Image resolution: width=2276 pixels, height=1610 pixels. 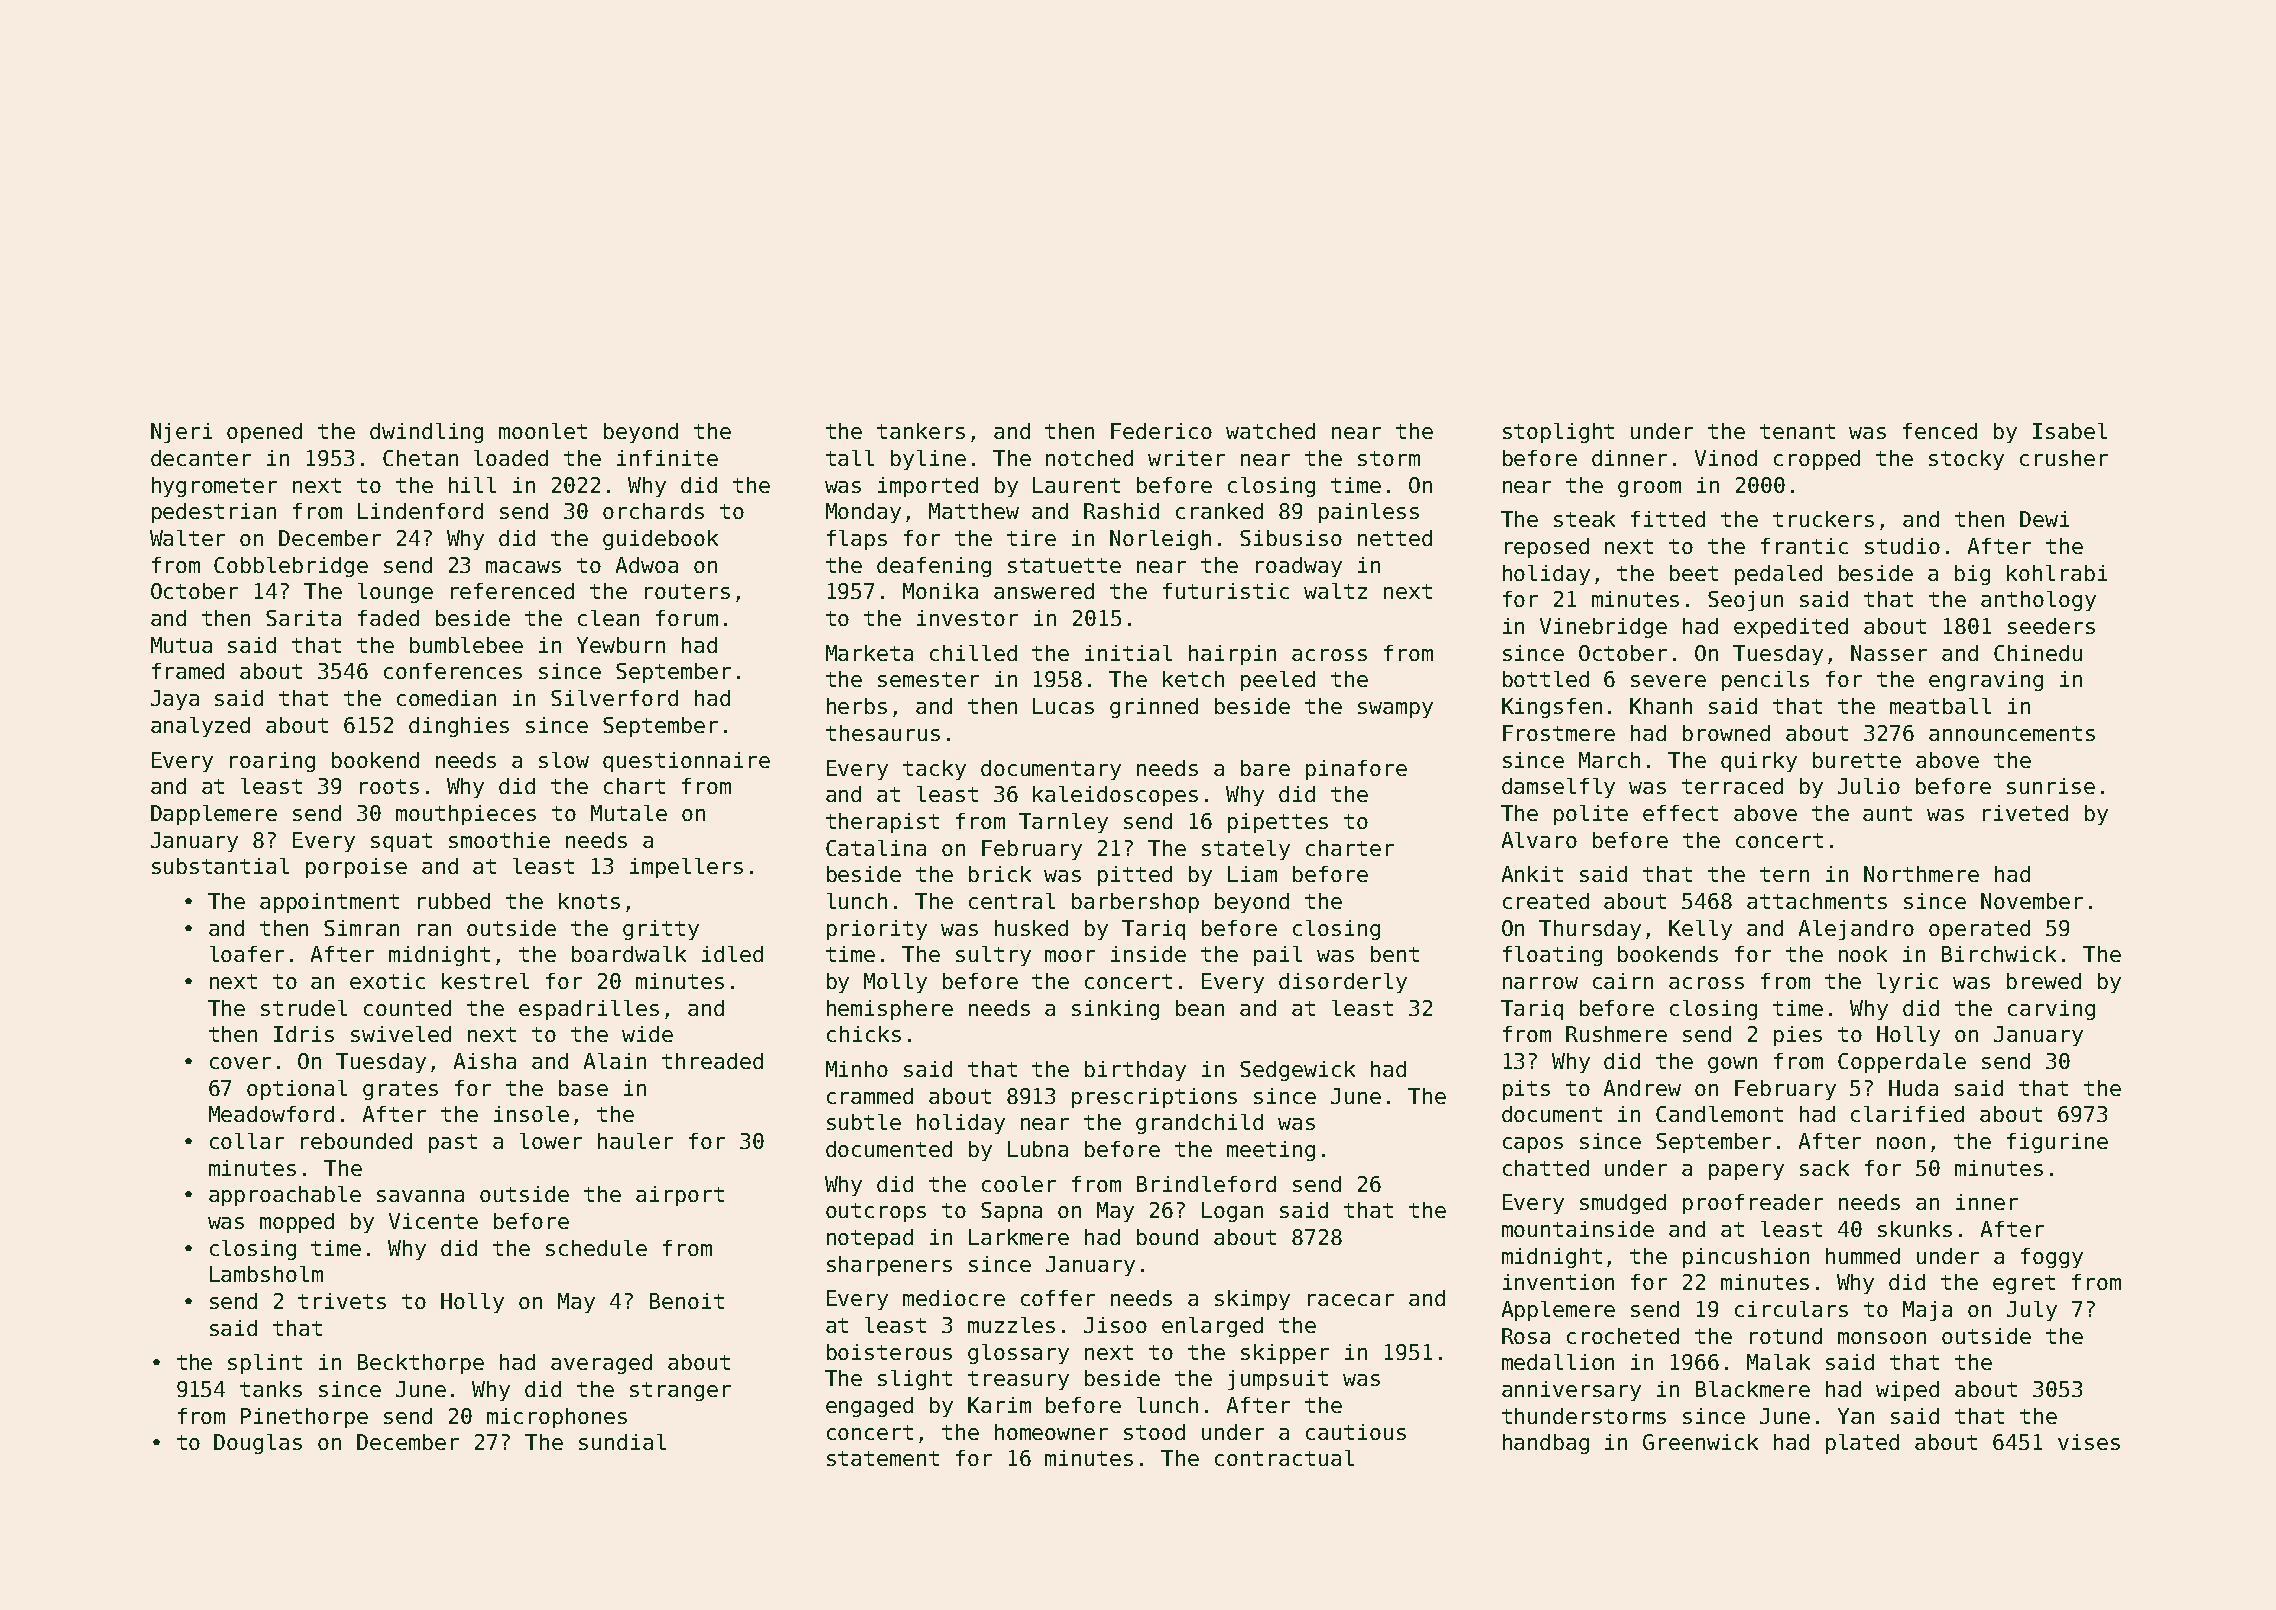 What do you see at coordinates (557, 1418) in the page?
I see `microphones` at bounding box center [557, 1418].
